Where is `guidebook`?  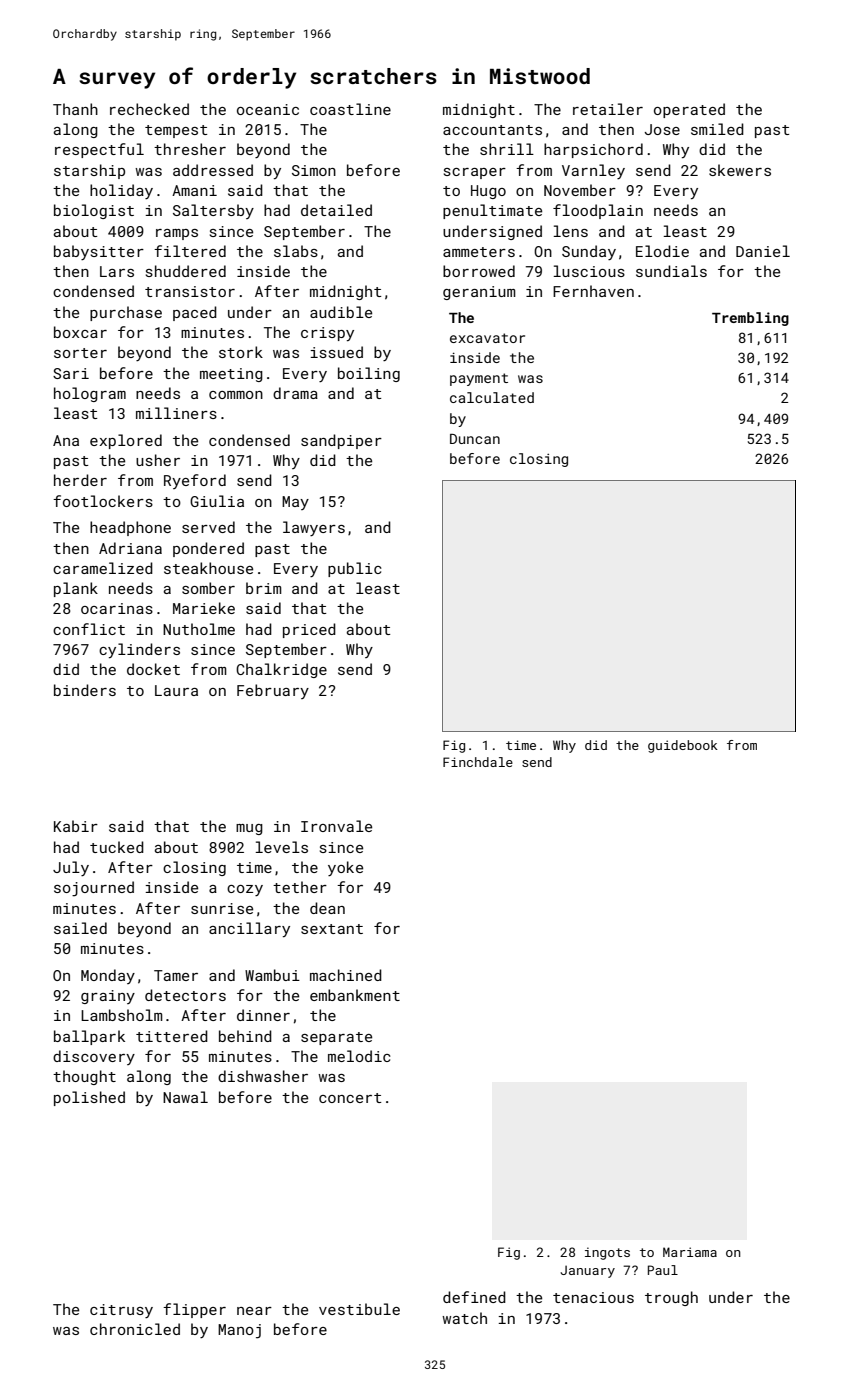
guidebook is located at coordinates (683, 746).
